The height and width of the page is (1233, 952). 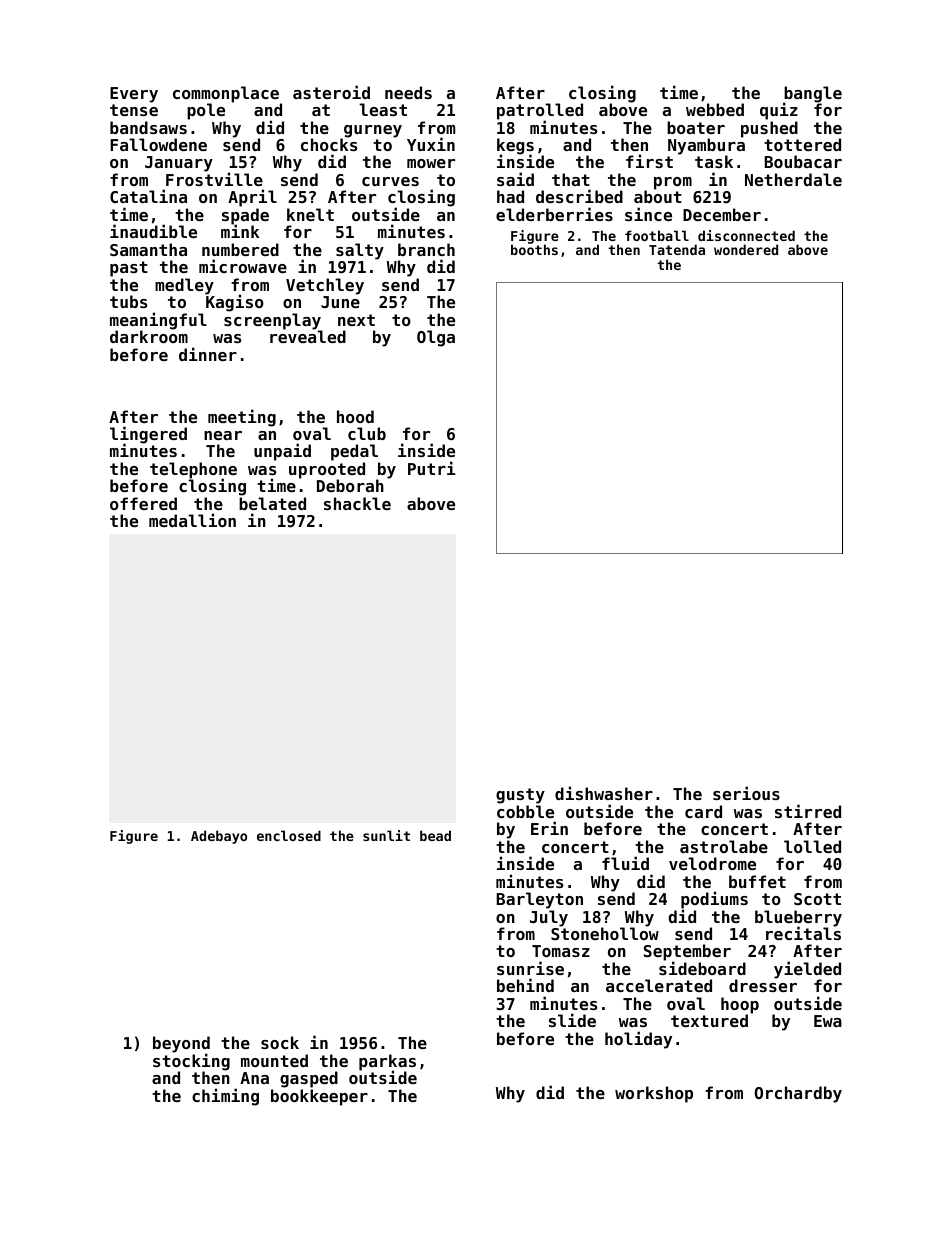 What do you see at coordinates (540, 111) in the page?
I see `patrolled` at bounding box center [540, 111].
